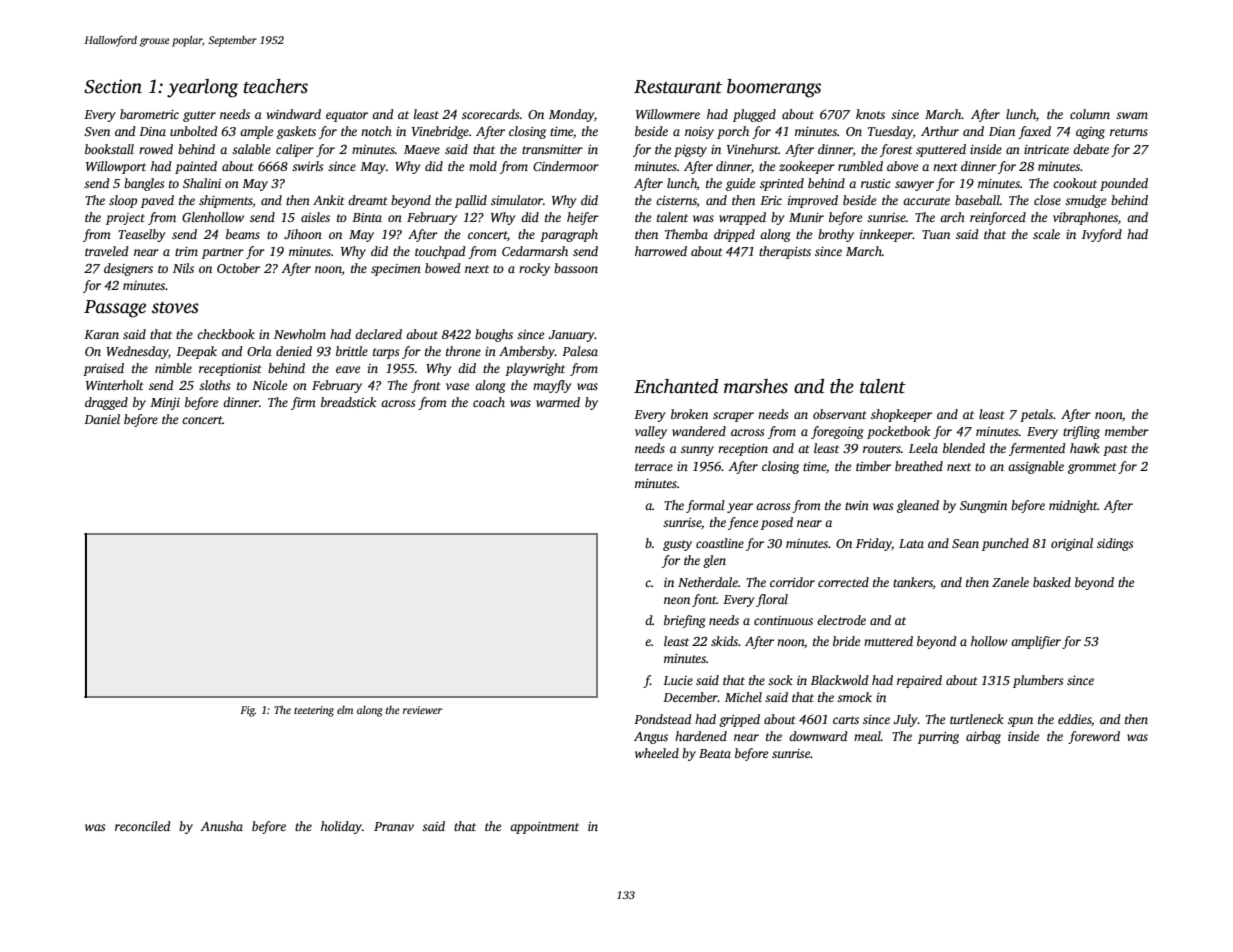  Describe the element at coordinates (535, 251) in the image. I see `Cedarmarsh` at that location.
